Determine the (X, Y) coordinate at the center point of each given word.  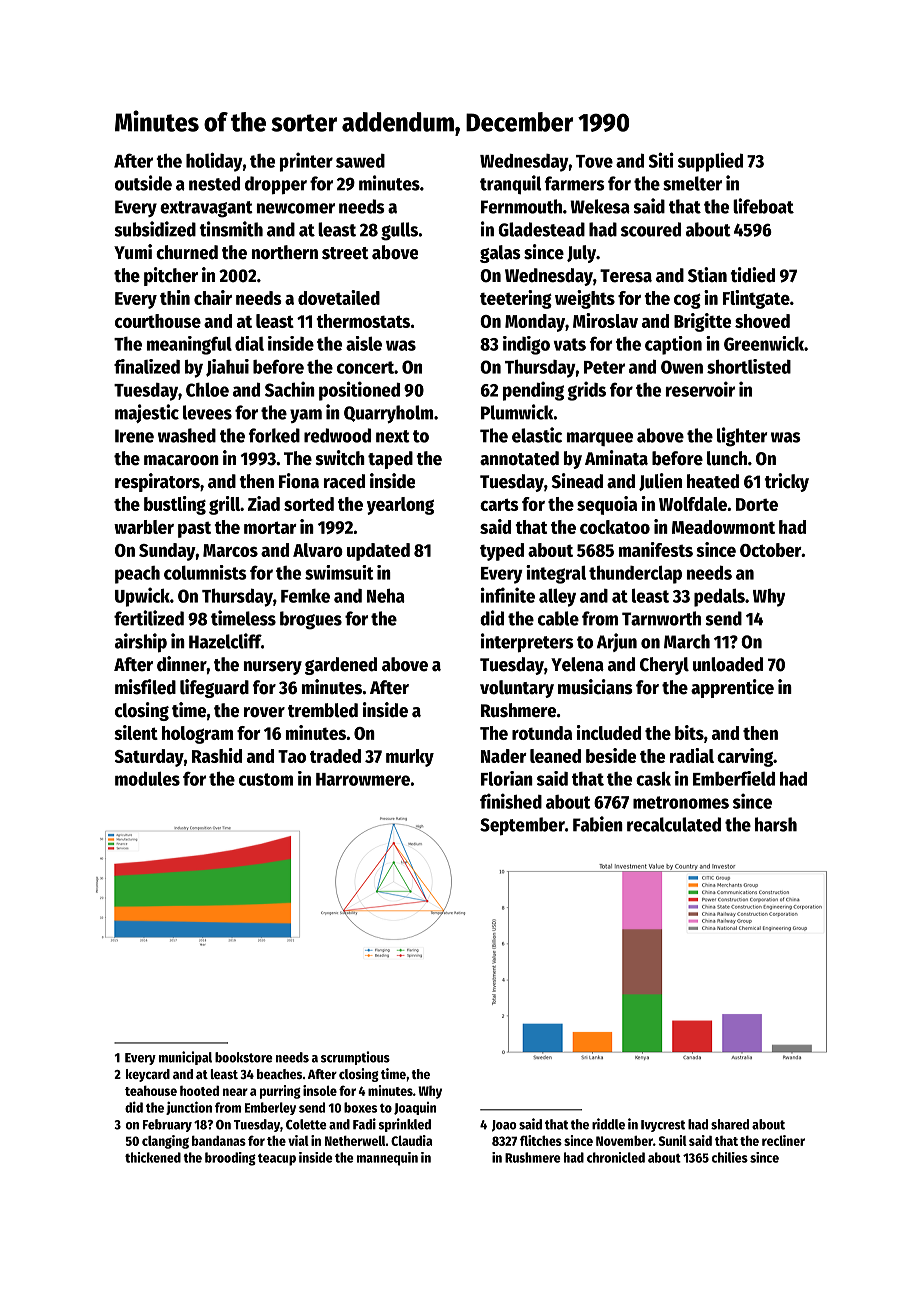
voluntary (517, 689)
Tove (594, 161)
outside (143, 183)
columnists (205, 572)
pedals (719, 597)
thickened (153, 1157)
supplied (710, 162)
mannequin (387, 1159)
